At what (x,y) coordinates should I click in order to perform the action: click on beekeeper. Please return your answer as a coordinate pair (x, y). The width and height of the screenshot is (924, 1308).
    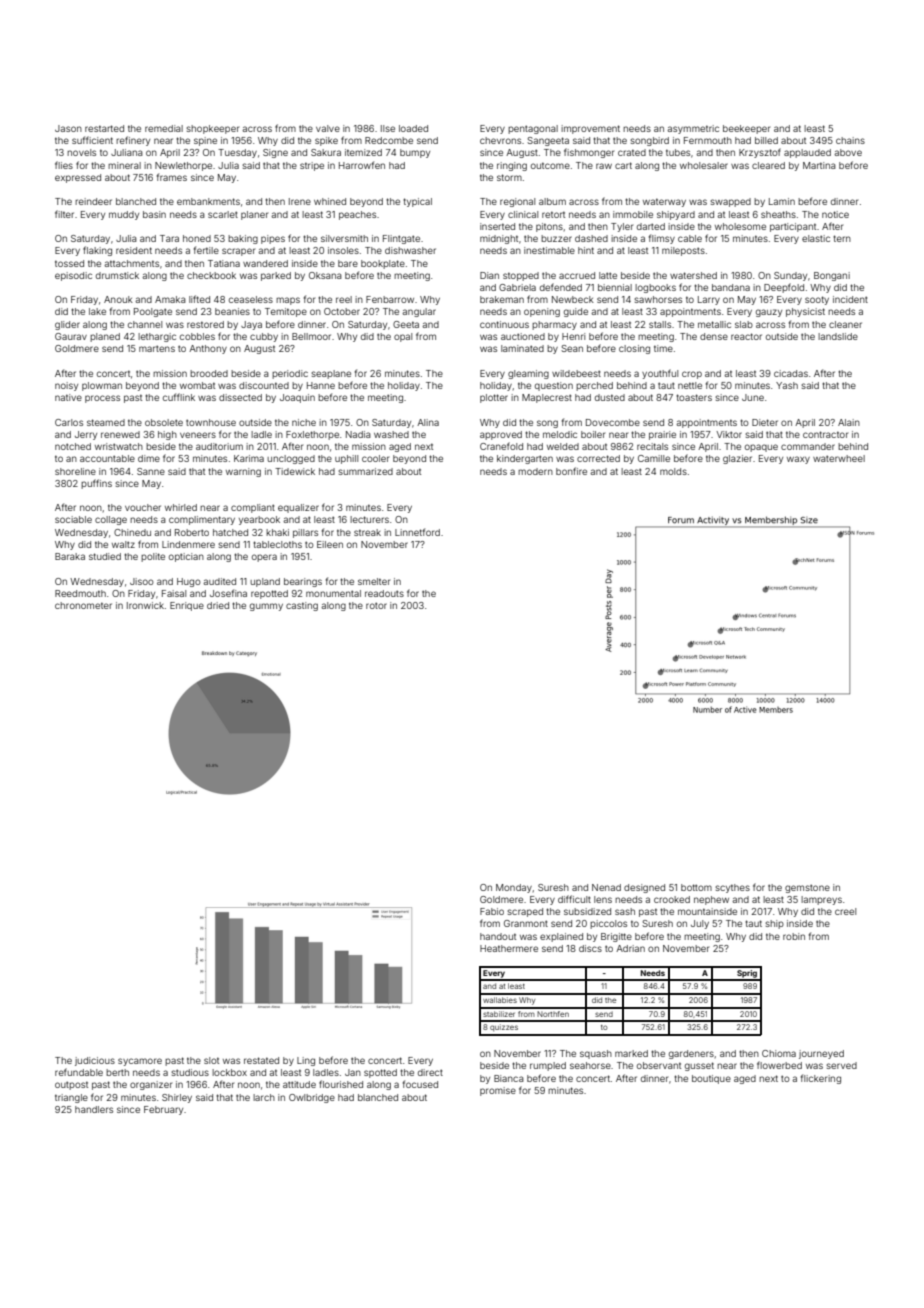
    Looking at the image, I should click on (746, 129).
